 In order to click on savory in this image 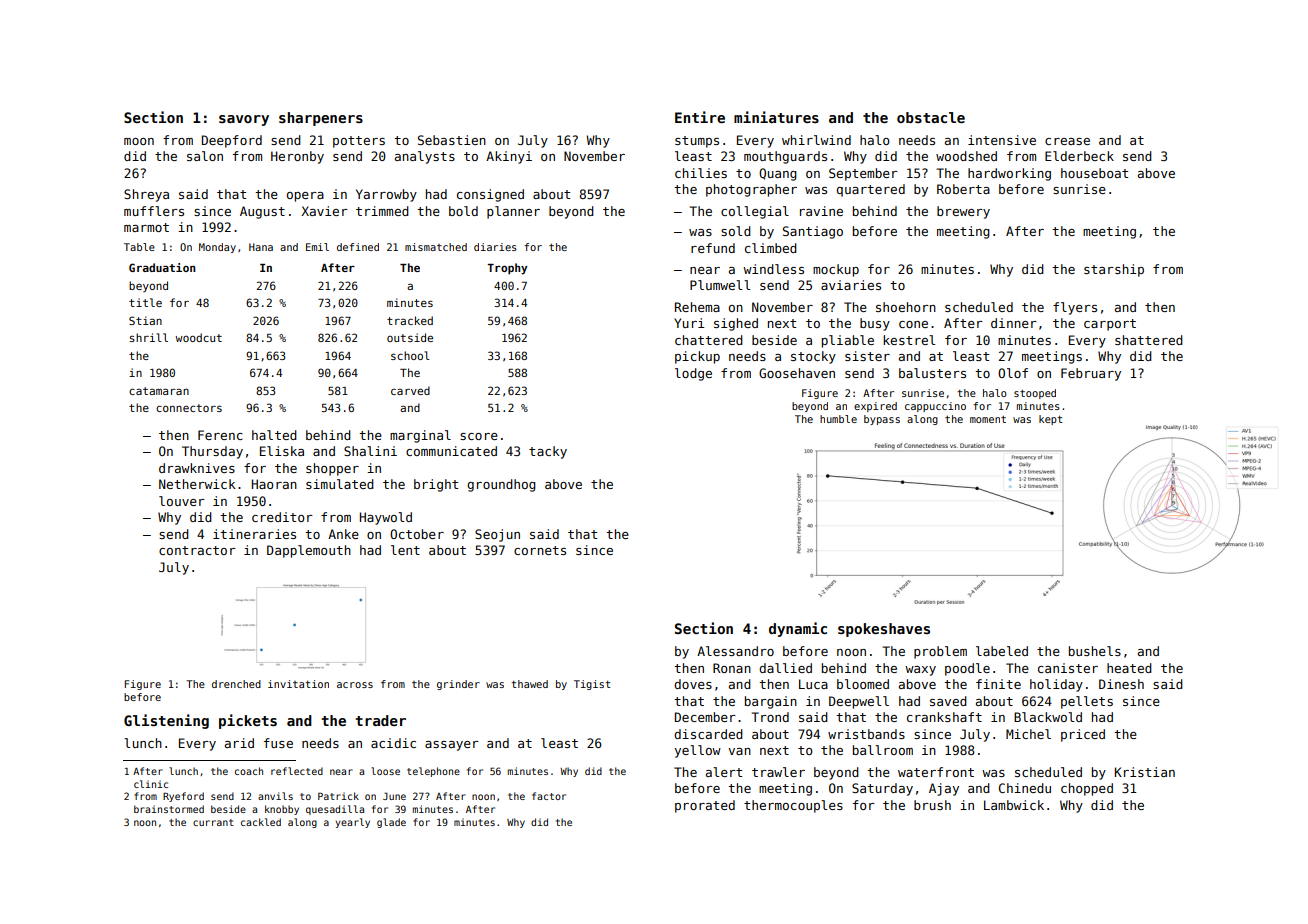, I will do `click(244, 120)`.
